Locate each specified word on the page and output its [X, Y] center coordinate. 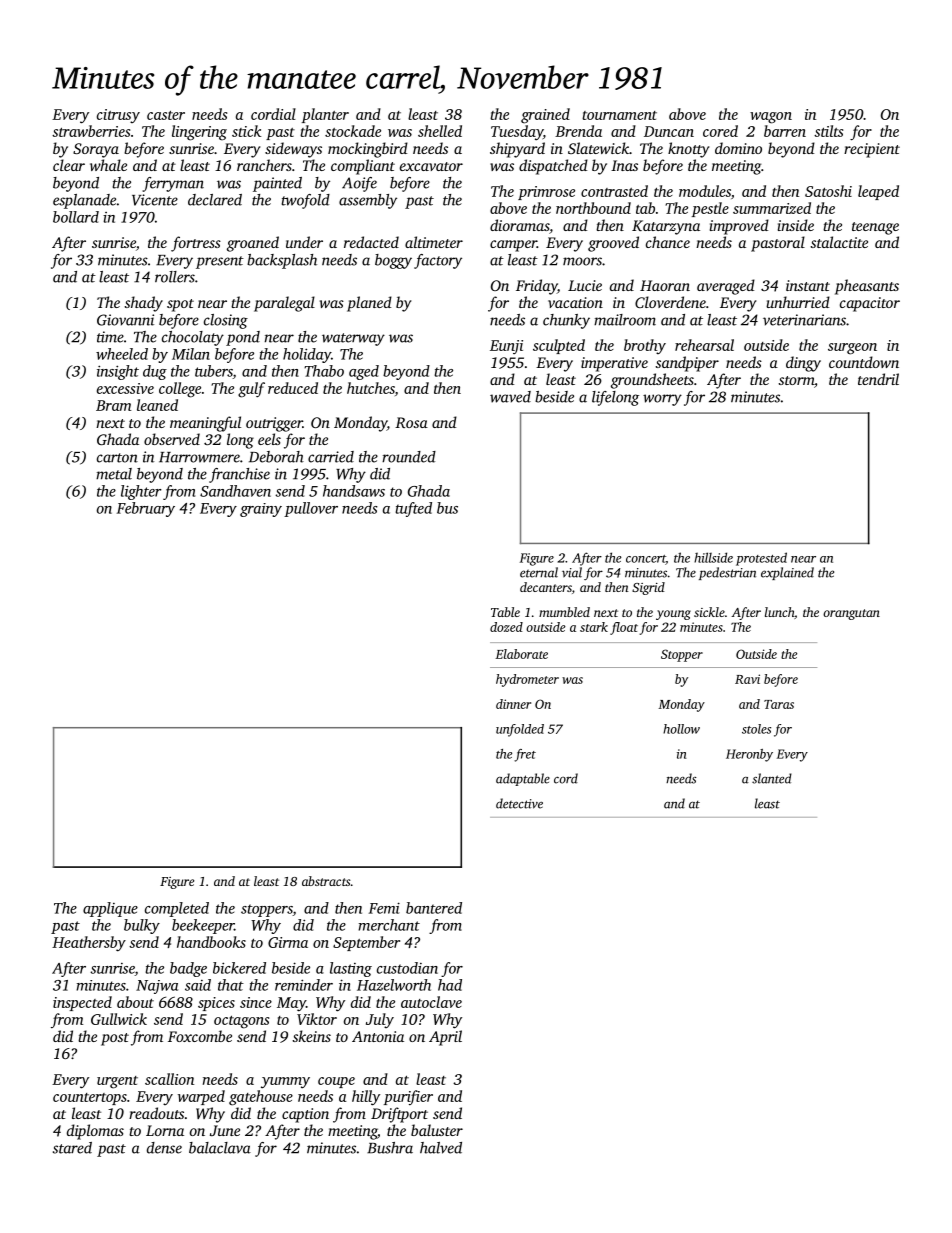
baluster [437, 1130]
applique [110, 909]
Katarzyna [666, 227]
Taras [779, 704]
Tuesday [517, 133]
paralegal [284, 304]
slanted [772, 778]
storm [796, 380]
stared [72, 1148]
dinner [513, 704]
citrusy [118, 116]
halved [441, 1148]
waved [510, 397]
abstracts [326, 881]
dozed [506, 627]
